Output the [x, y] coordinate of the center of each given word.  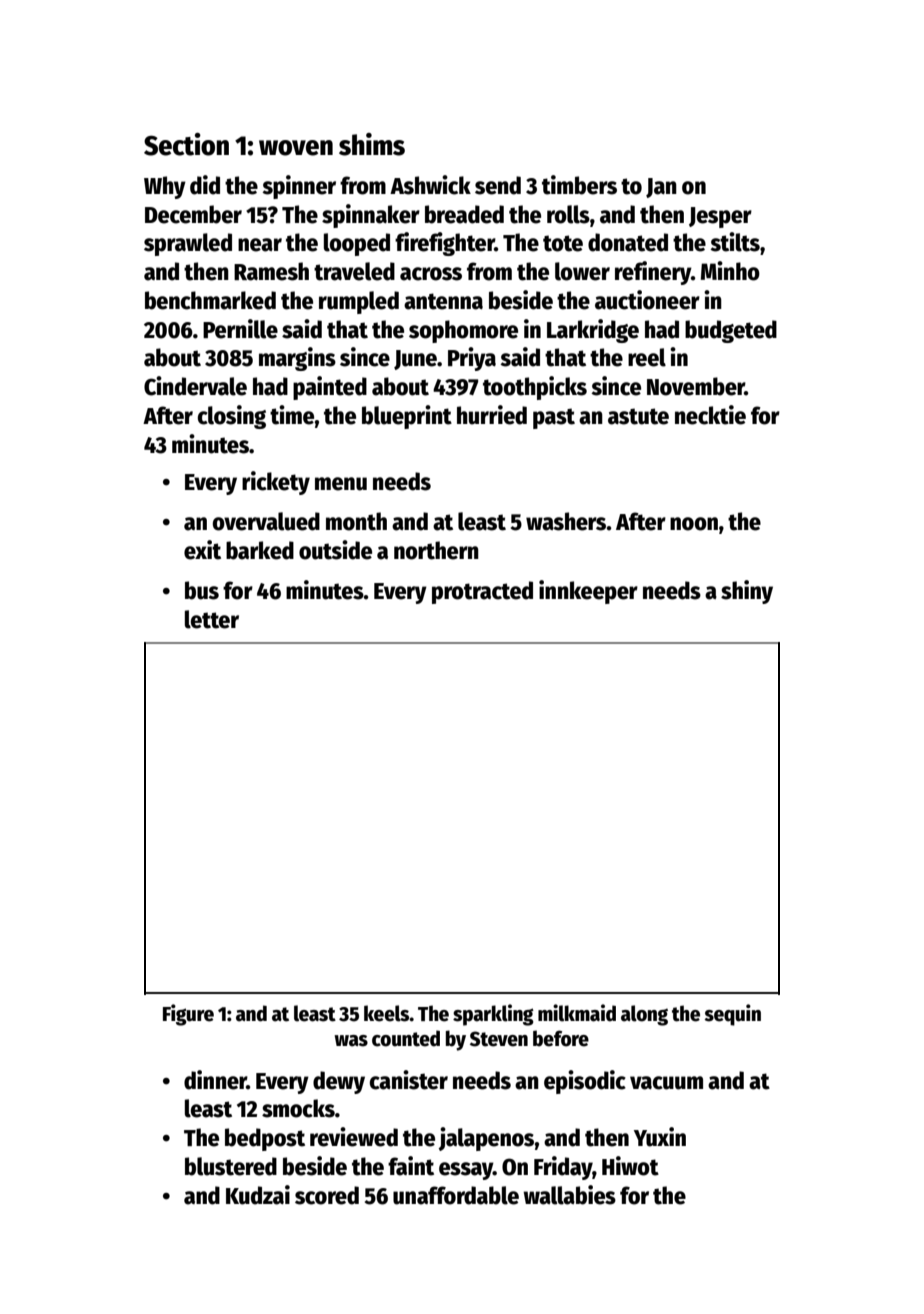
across [431, 274]
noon [694, 524]
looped [357, 244]
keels [387, 1013]
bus [202, 590]
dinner [215, 1080]
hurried [492, 415]
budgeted [731, 331]
